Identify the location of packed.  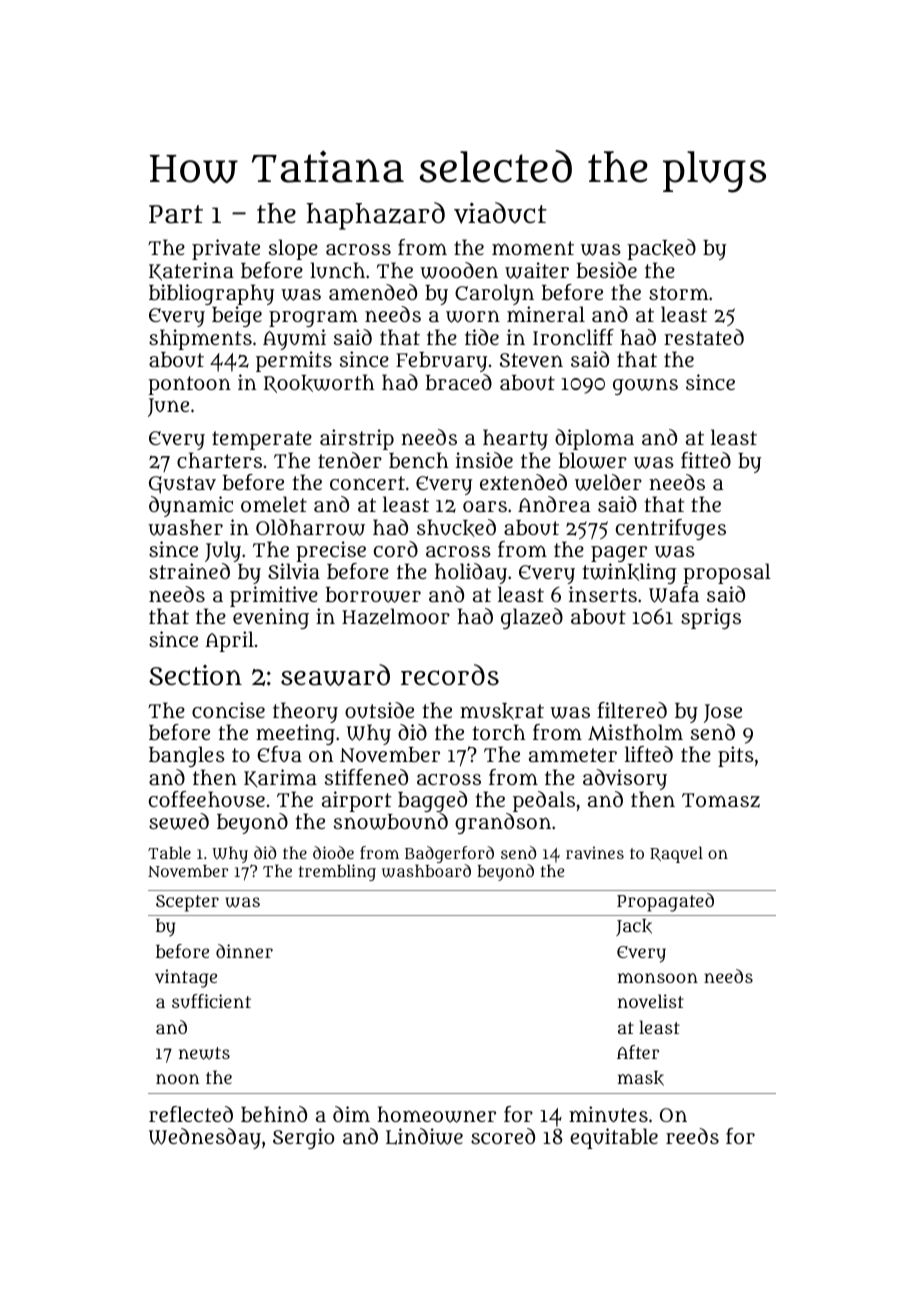
(661, 249).
